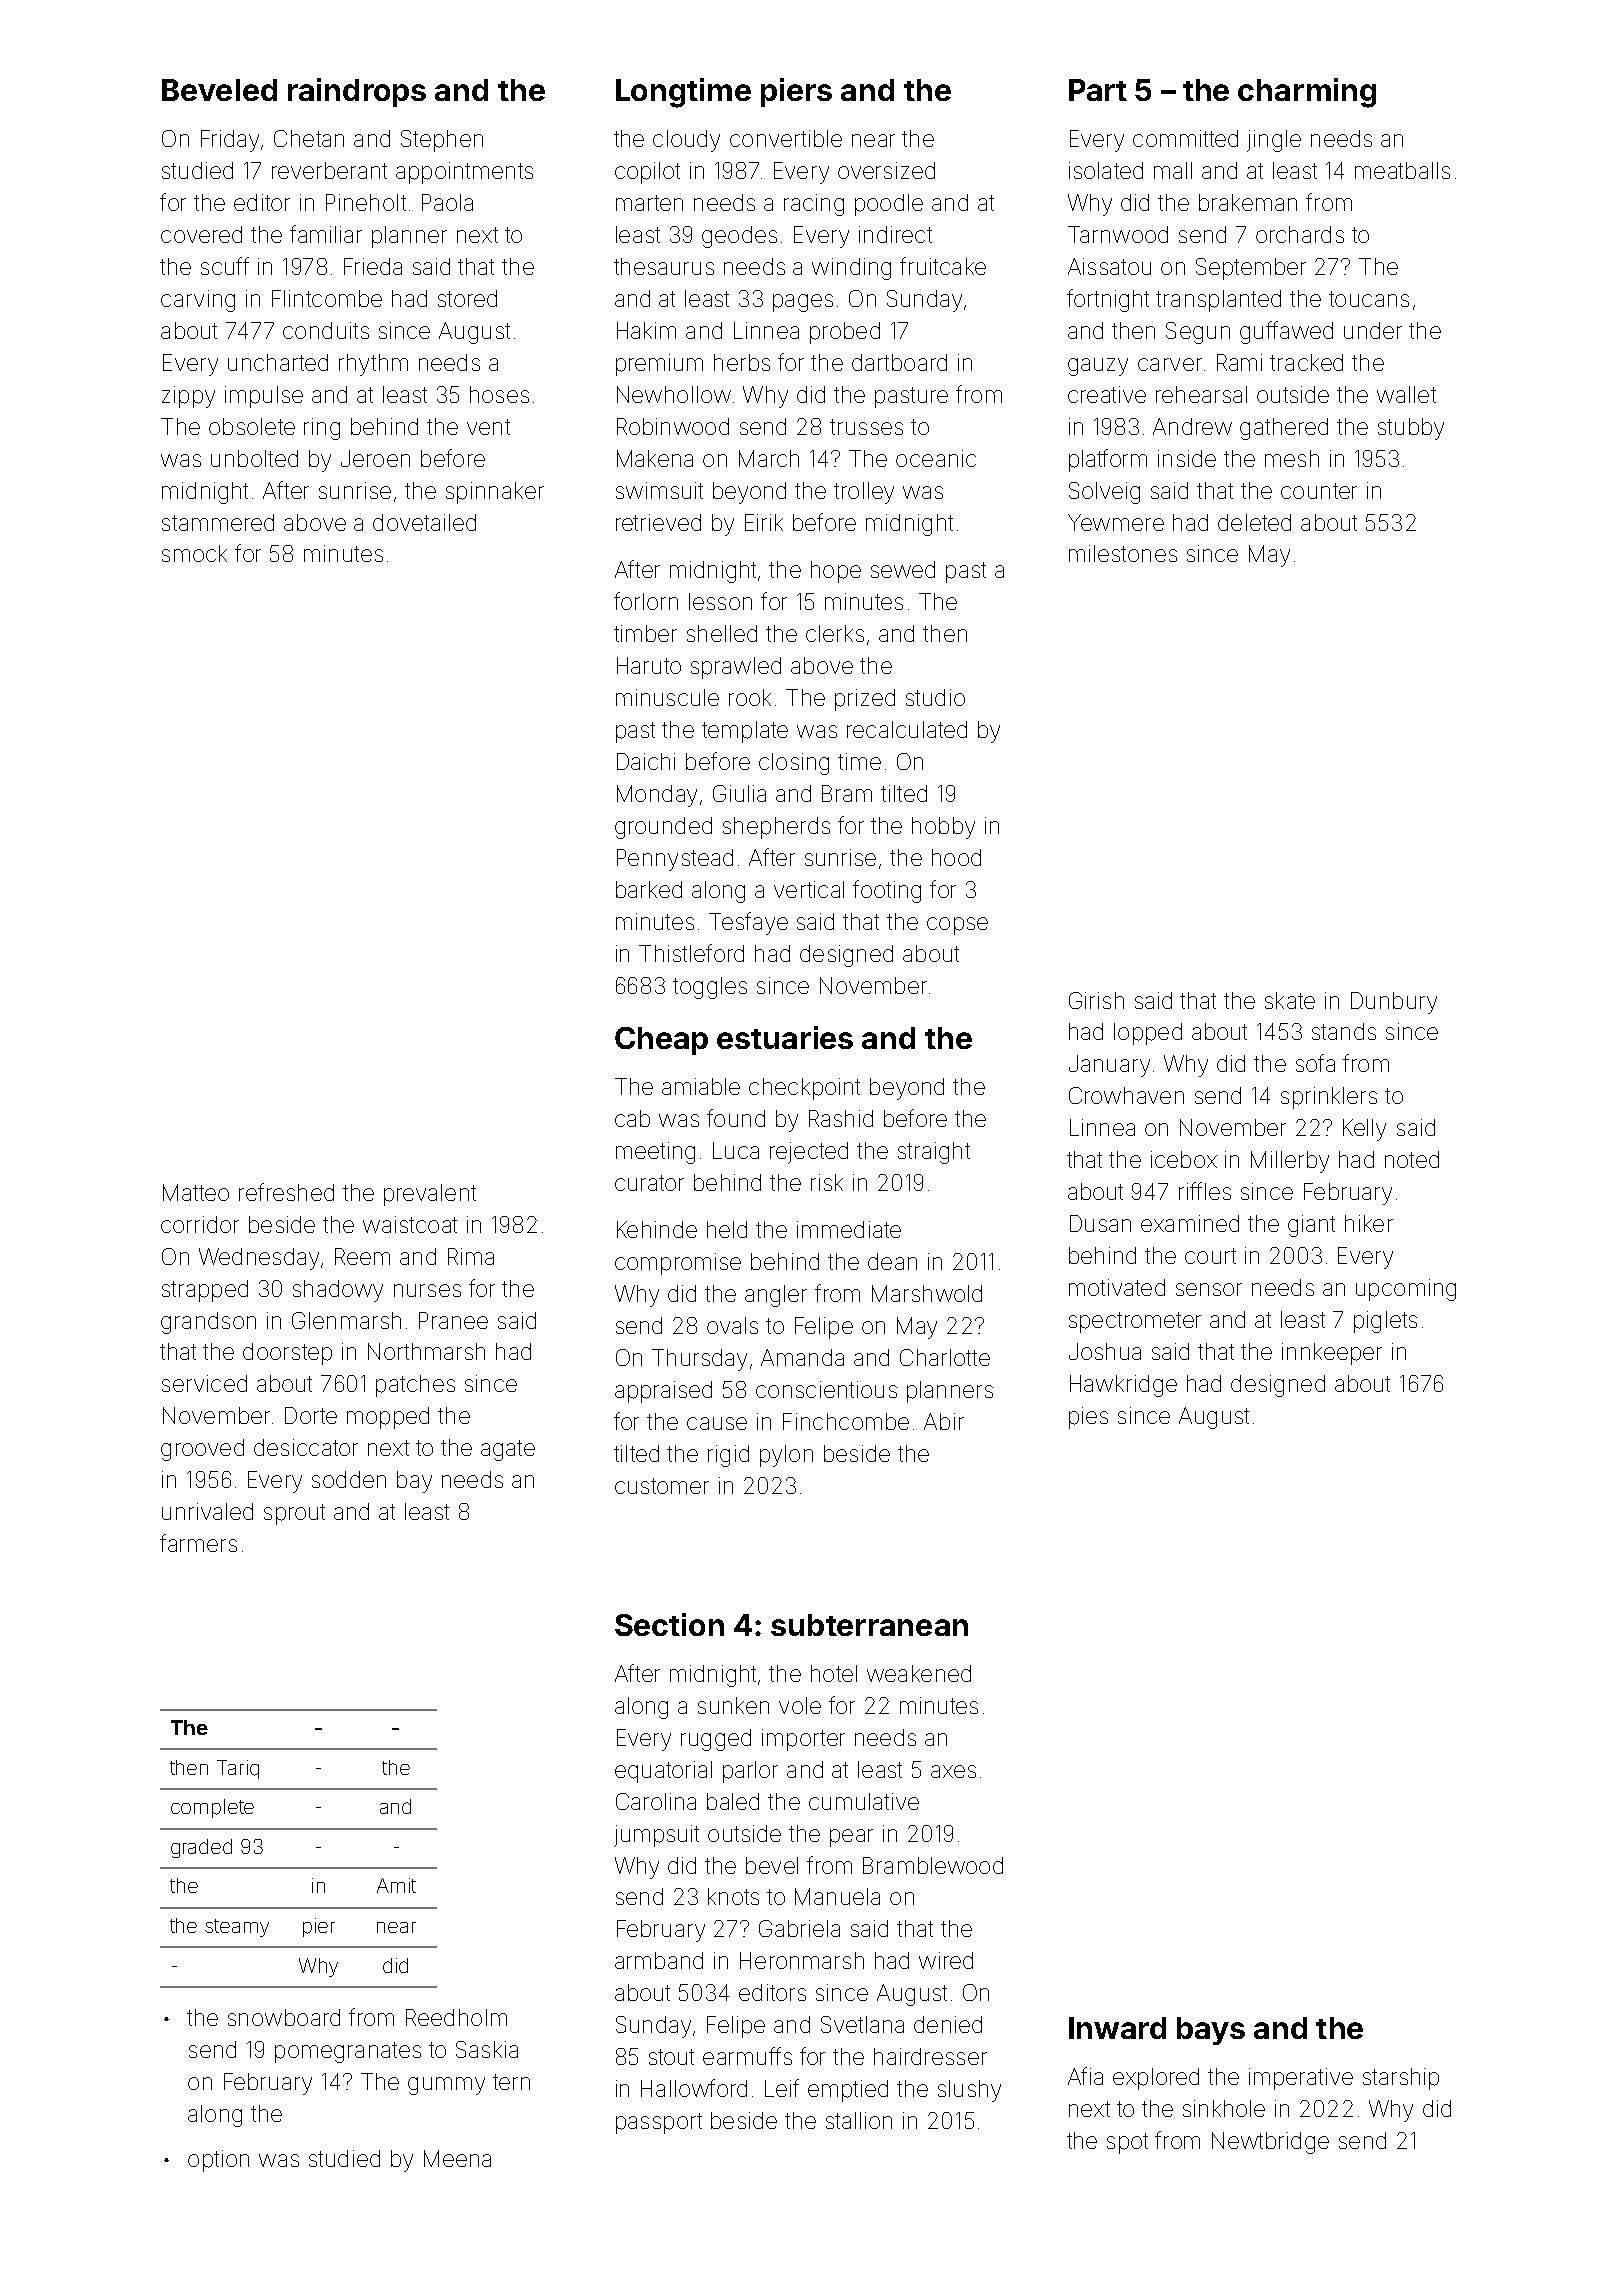  What do you see at coordinates (1307, 93) in the page?
I see `charming` at bounding box center [1307, 93].
